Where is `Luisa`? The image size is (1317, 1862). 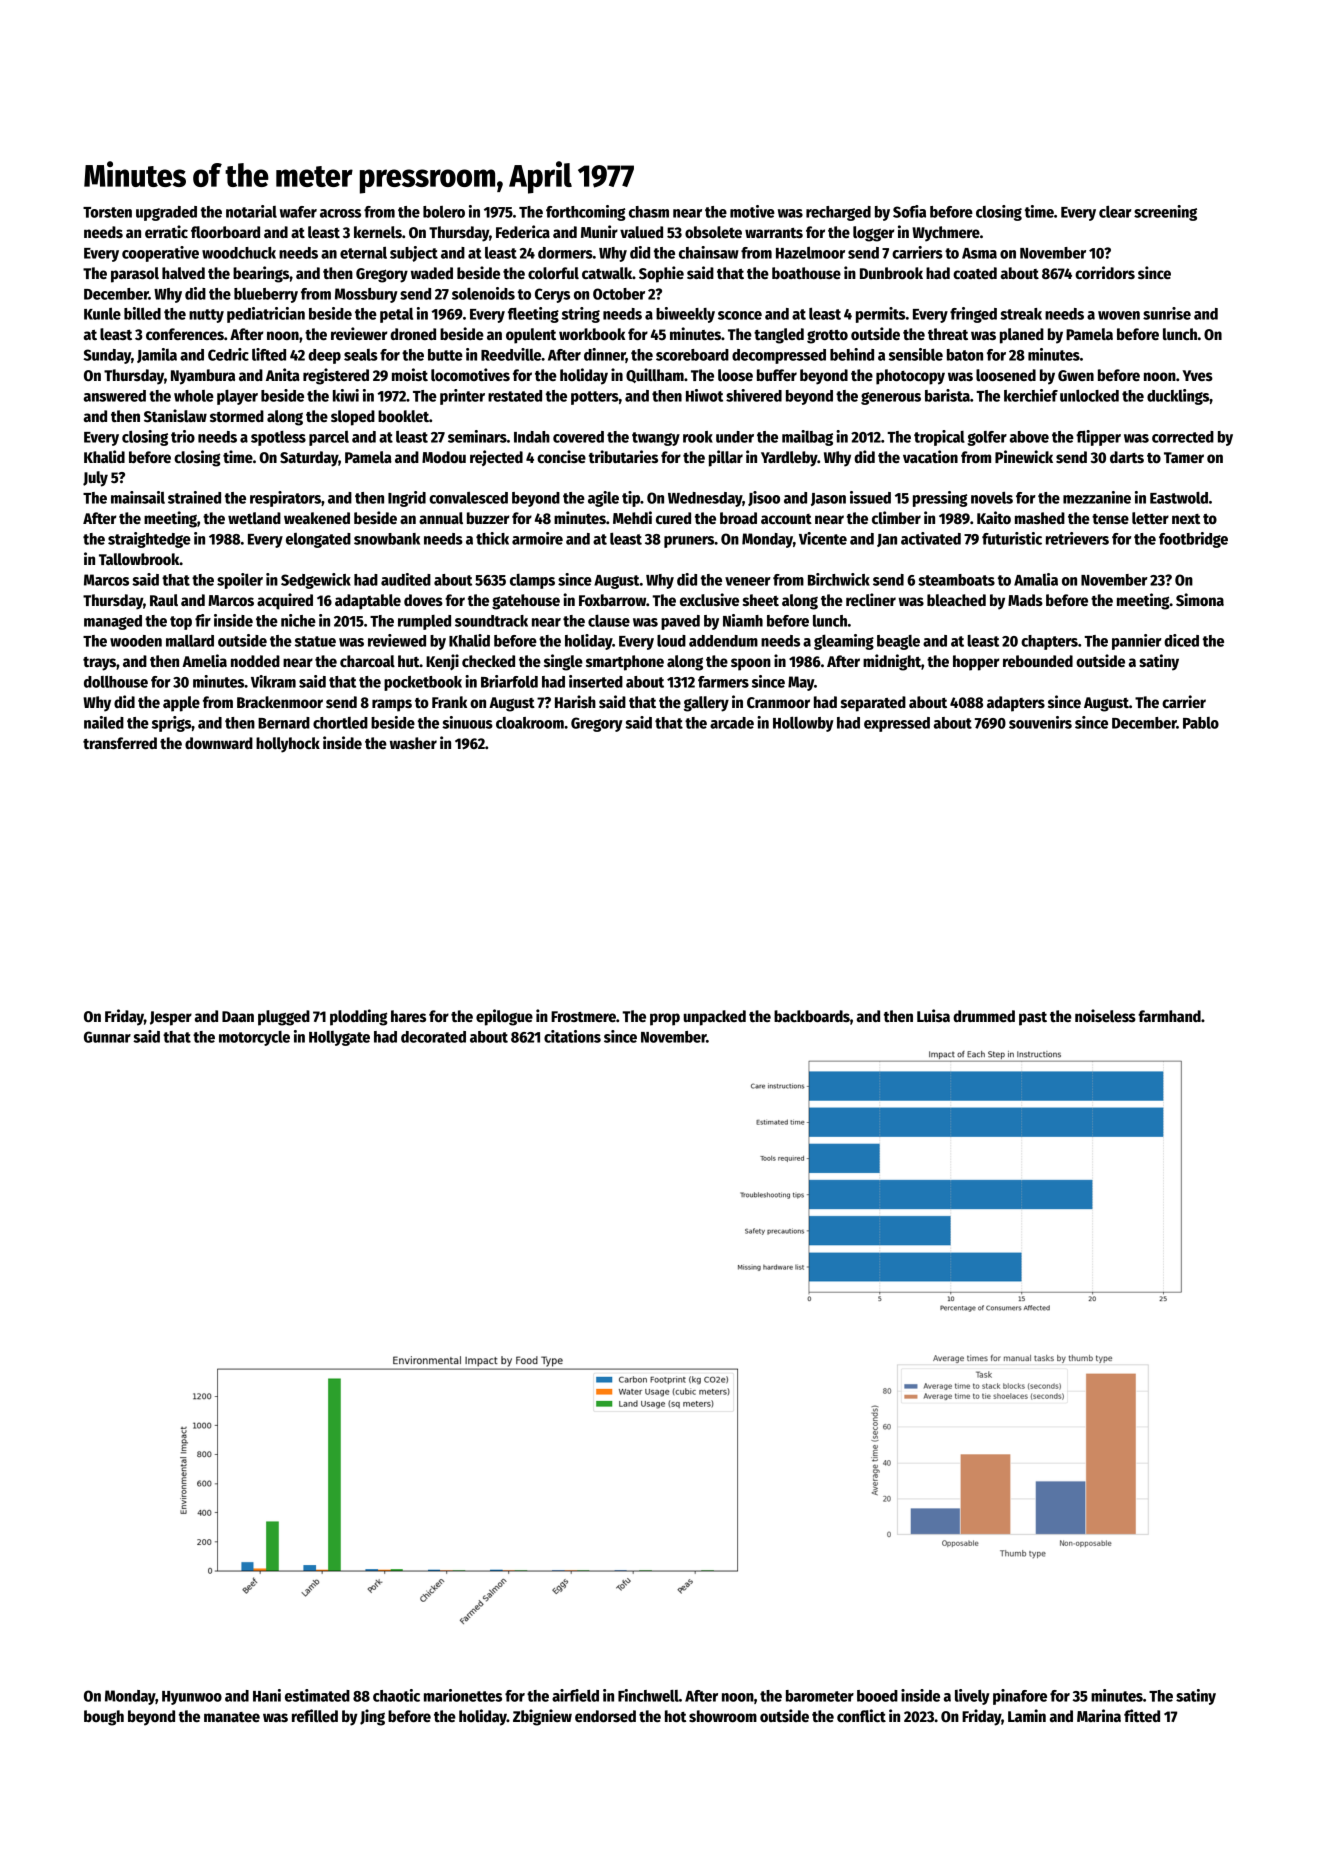
Luisa is located at coordinates (933, 1015).
